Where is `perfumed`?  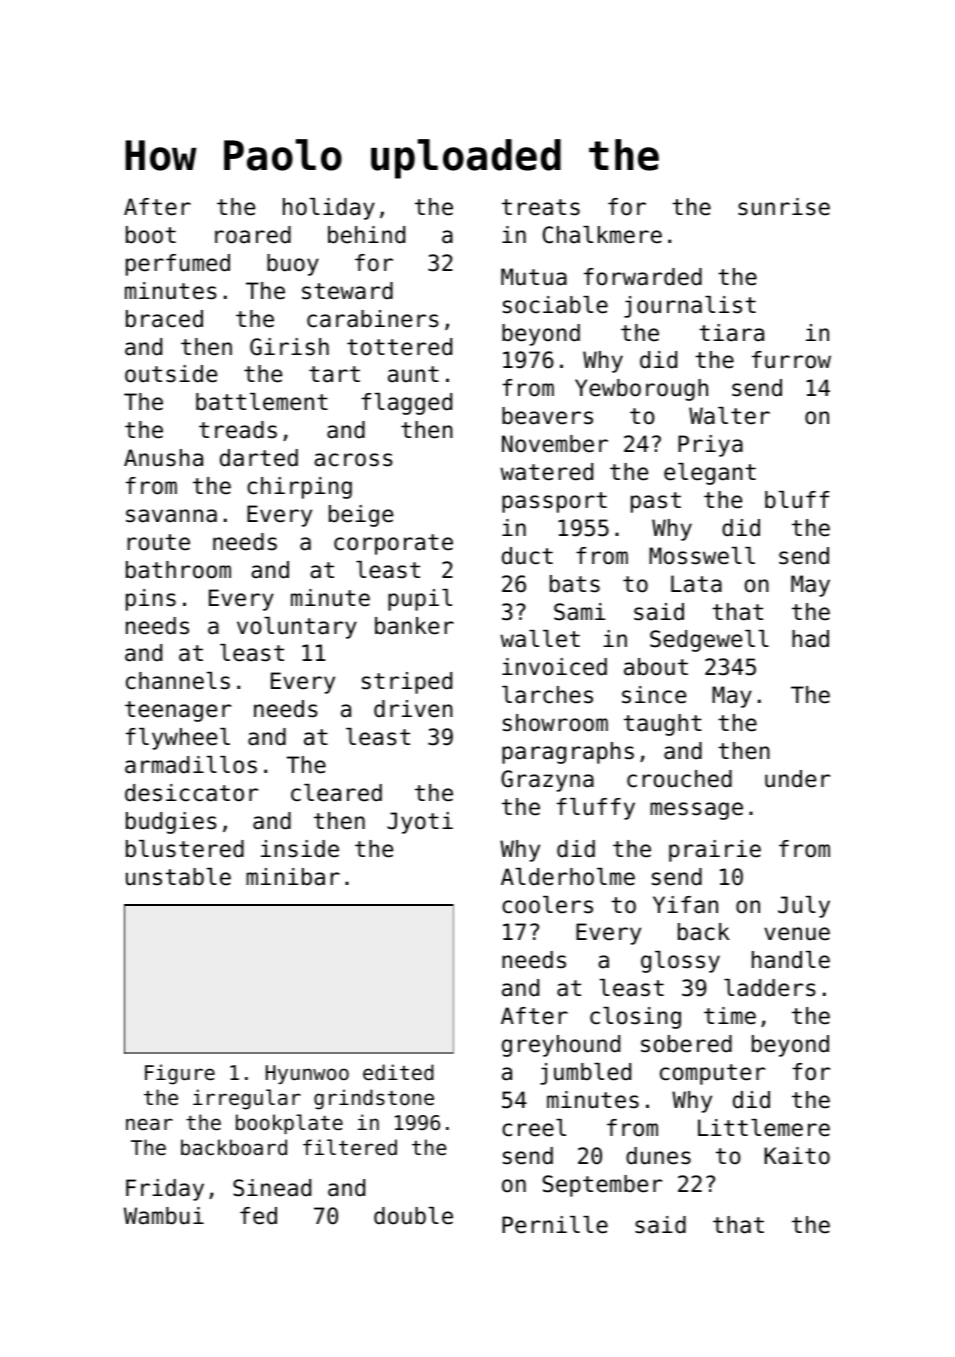 perfumed is located at coordinates (178, 265).
